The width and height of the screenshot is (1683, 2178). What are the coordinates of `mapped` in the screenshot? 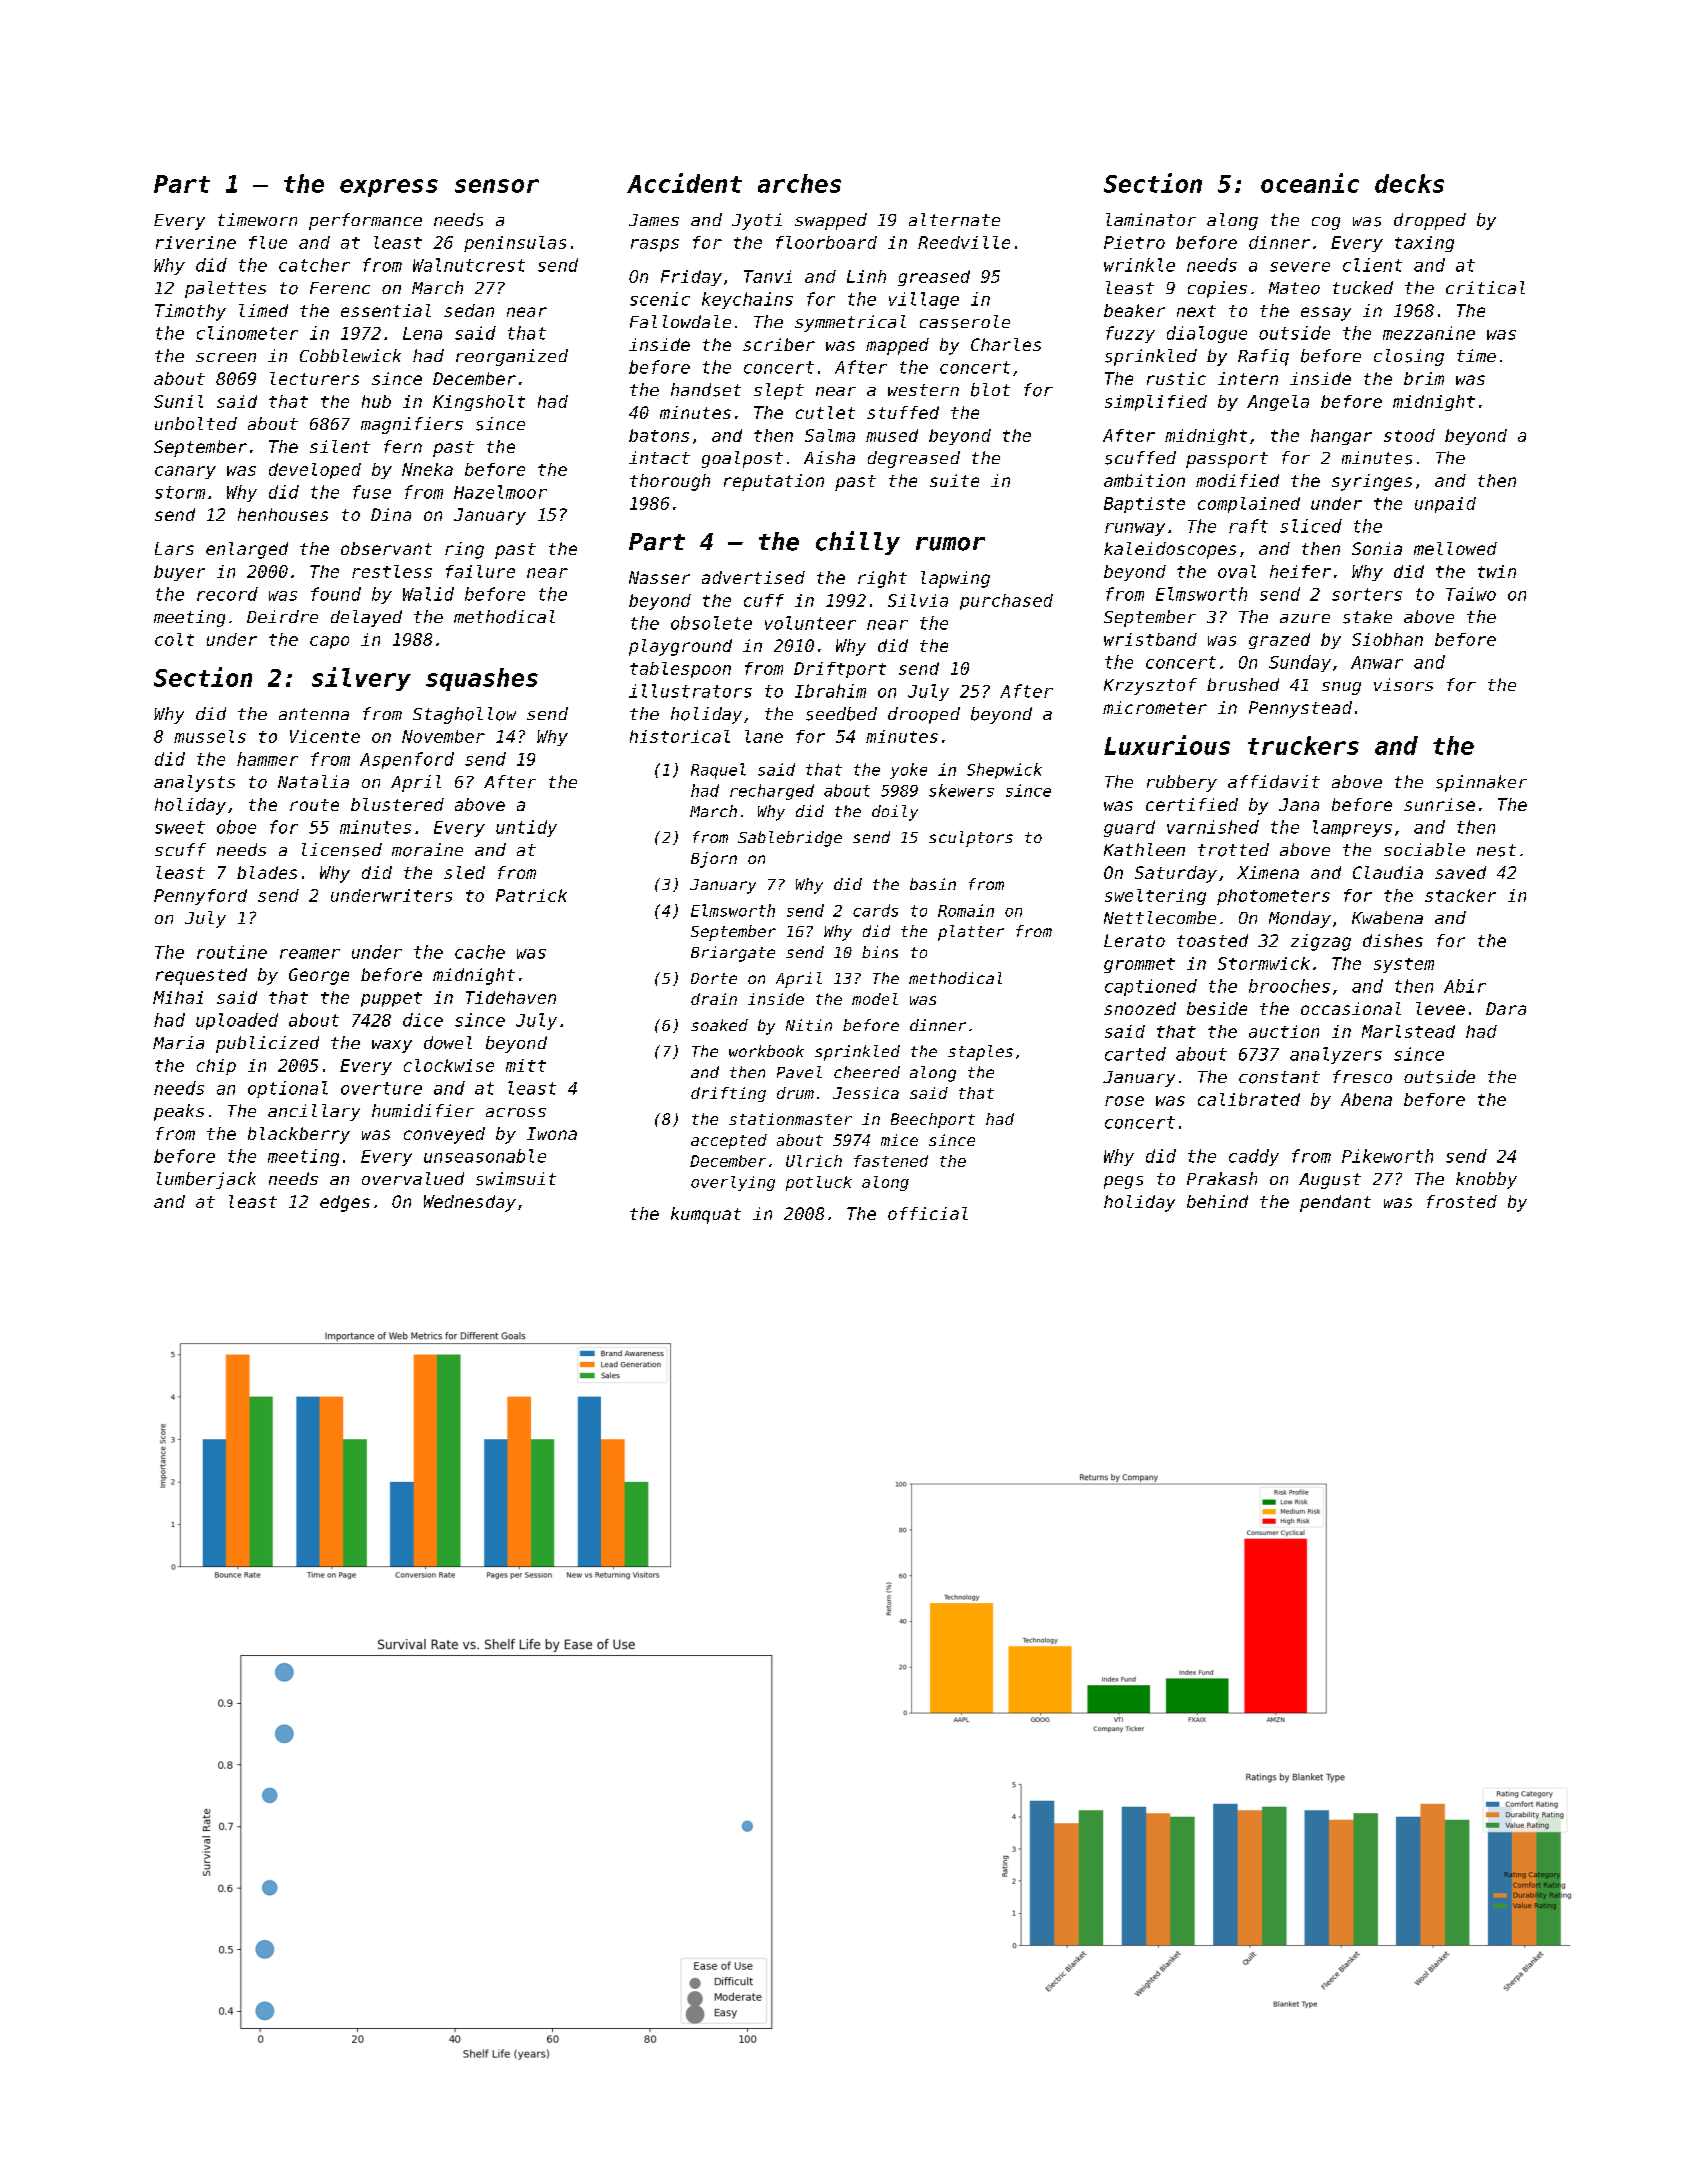 It's located at (897, 346).
